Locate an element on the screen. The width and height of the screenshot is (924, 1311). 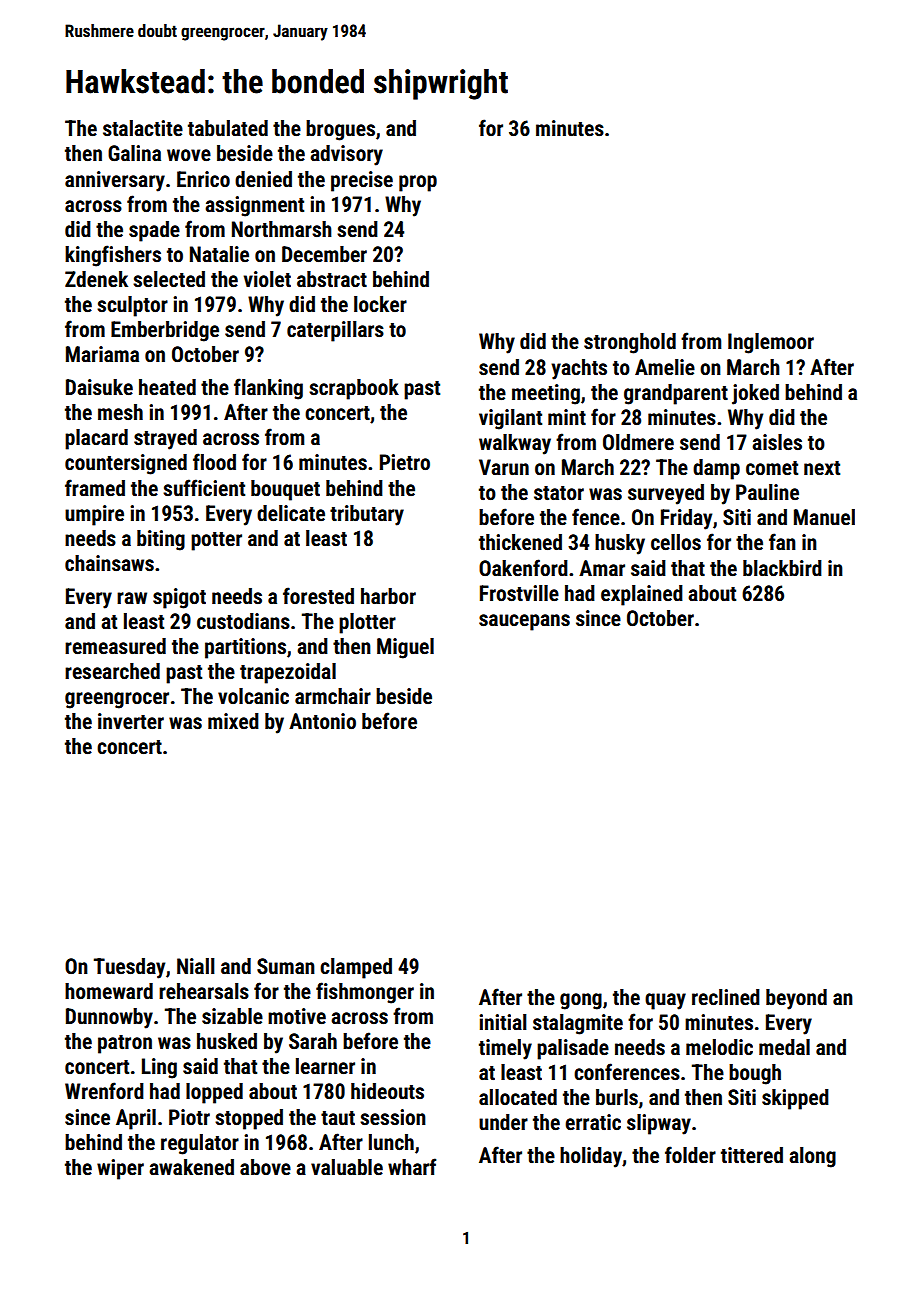
patron is located at coordinates (125, 1044).
